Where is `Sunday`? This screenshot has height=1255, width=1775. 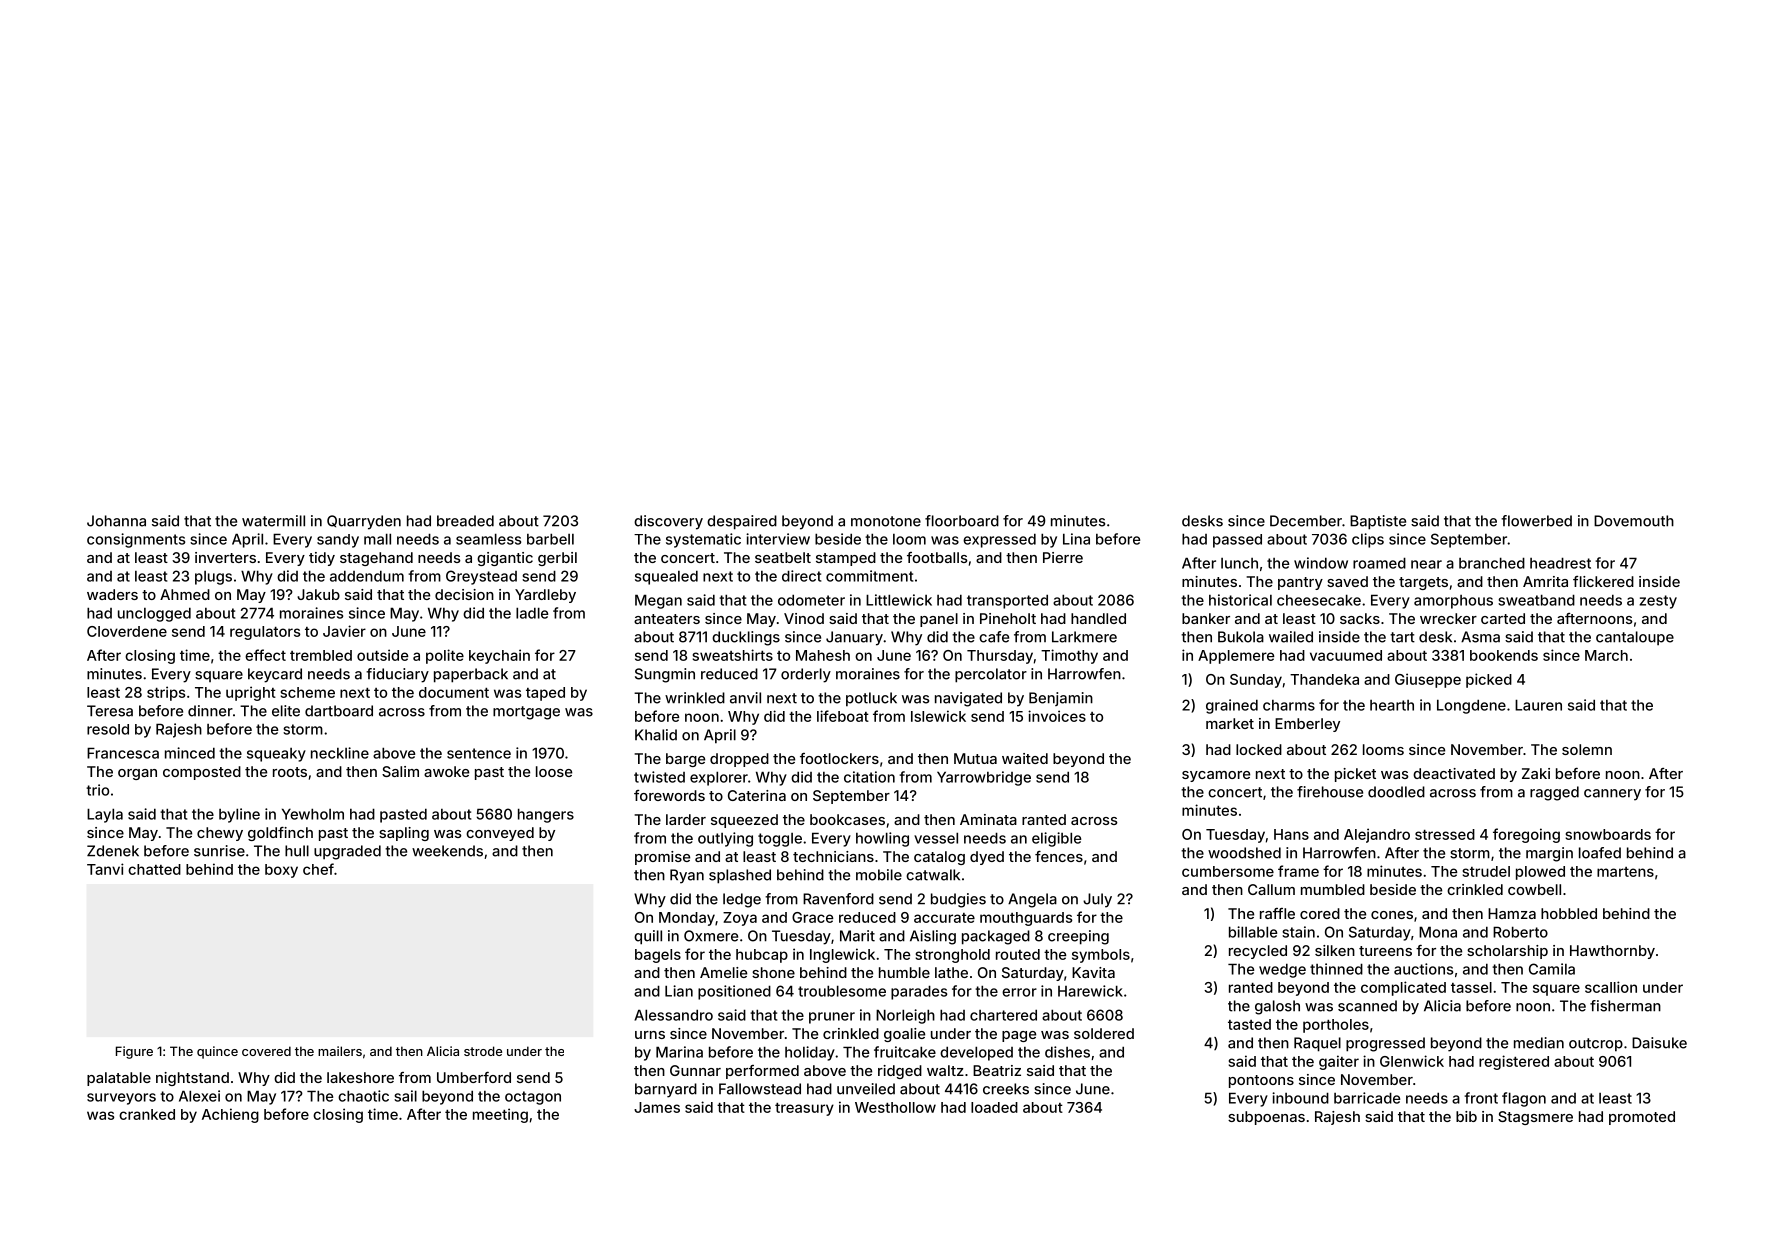
Sunday is located at coordinates (1256, 681).
